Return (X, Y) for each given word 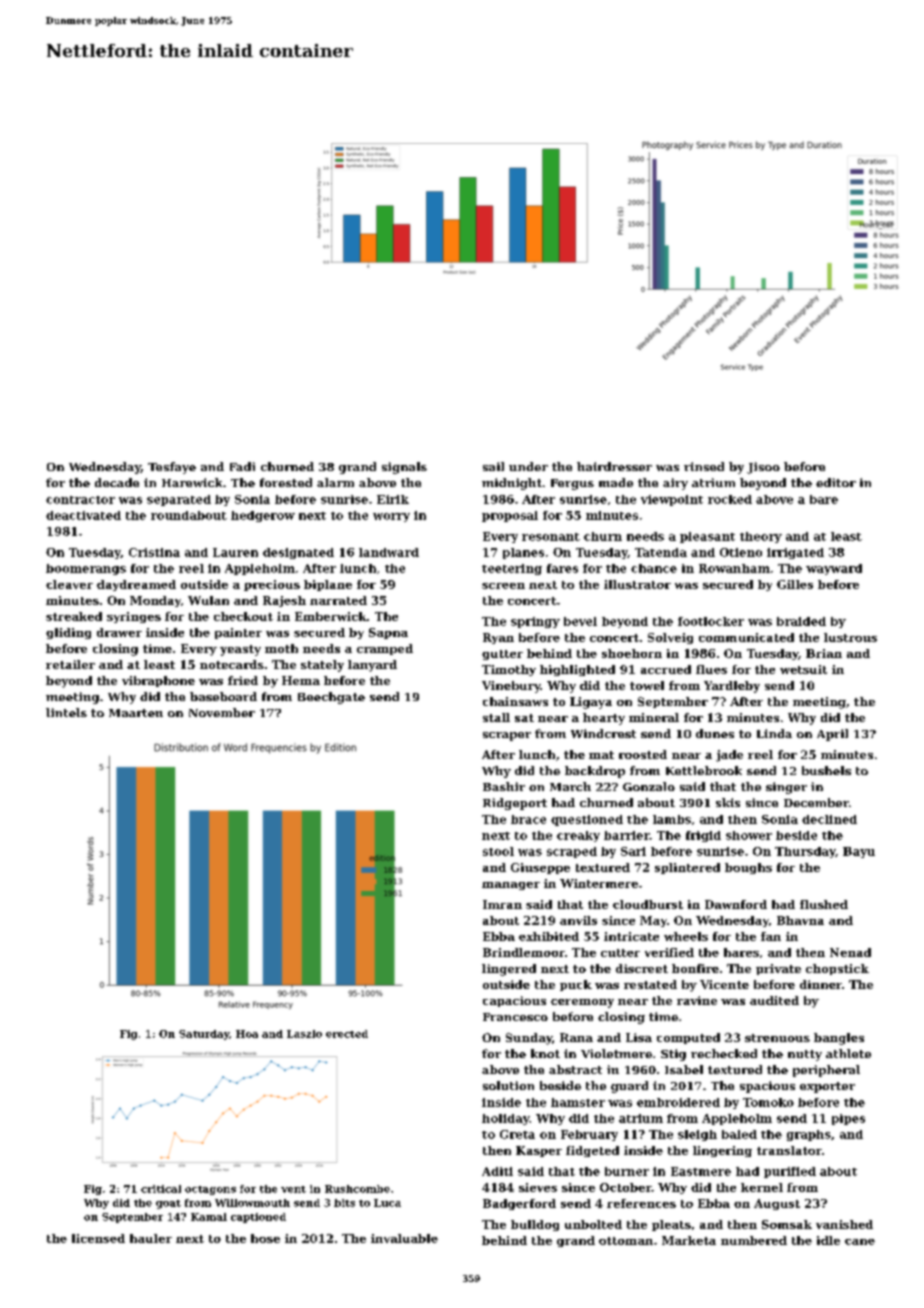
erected (347, 1034)
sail (493, 466)
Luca (387, 1203)
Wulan (208, 600)
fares (562, 568)
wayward (834, 569)
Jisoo (763, 468)
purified (790, 1172)
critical (161, 1189)
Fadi (242, 466)
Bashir (504, 786)
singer (786, 788)
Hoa (247, 1034)
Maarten (136, 713)
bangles (839, 1039)
